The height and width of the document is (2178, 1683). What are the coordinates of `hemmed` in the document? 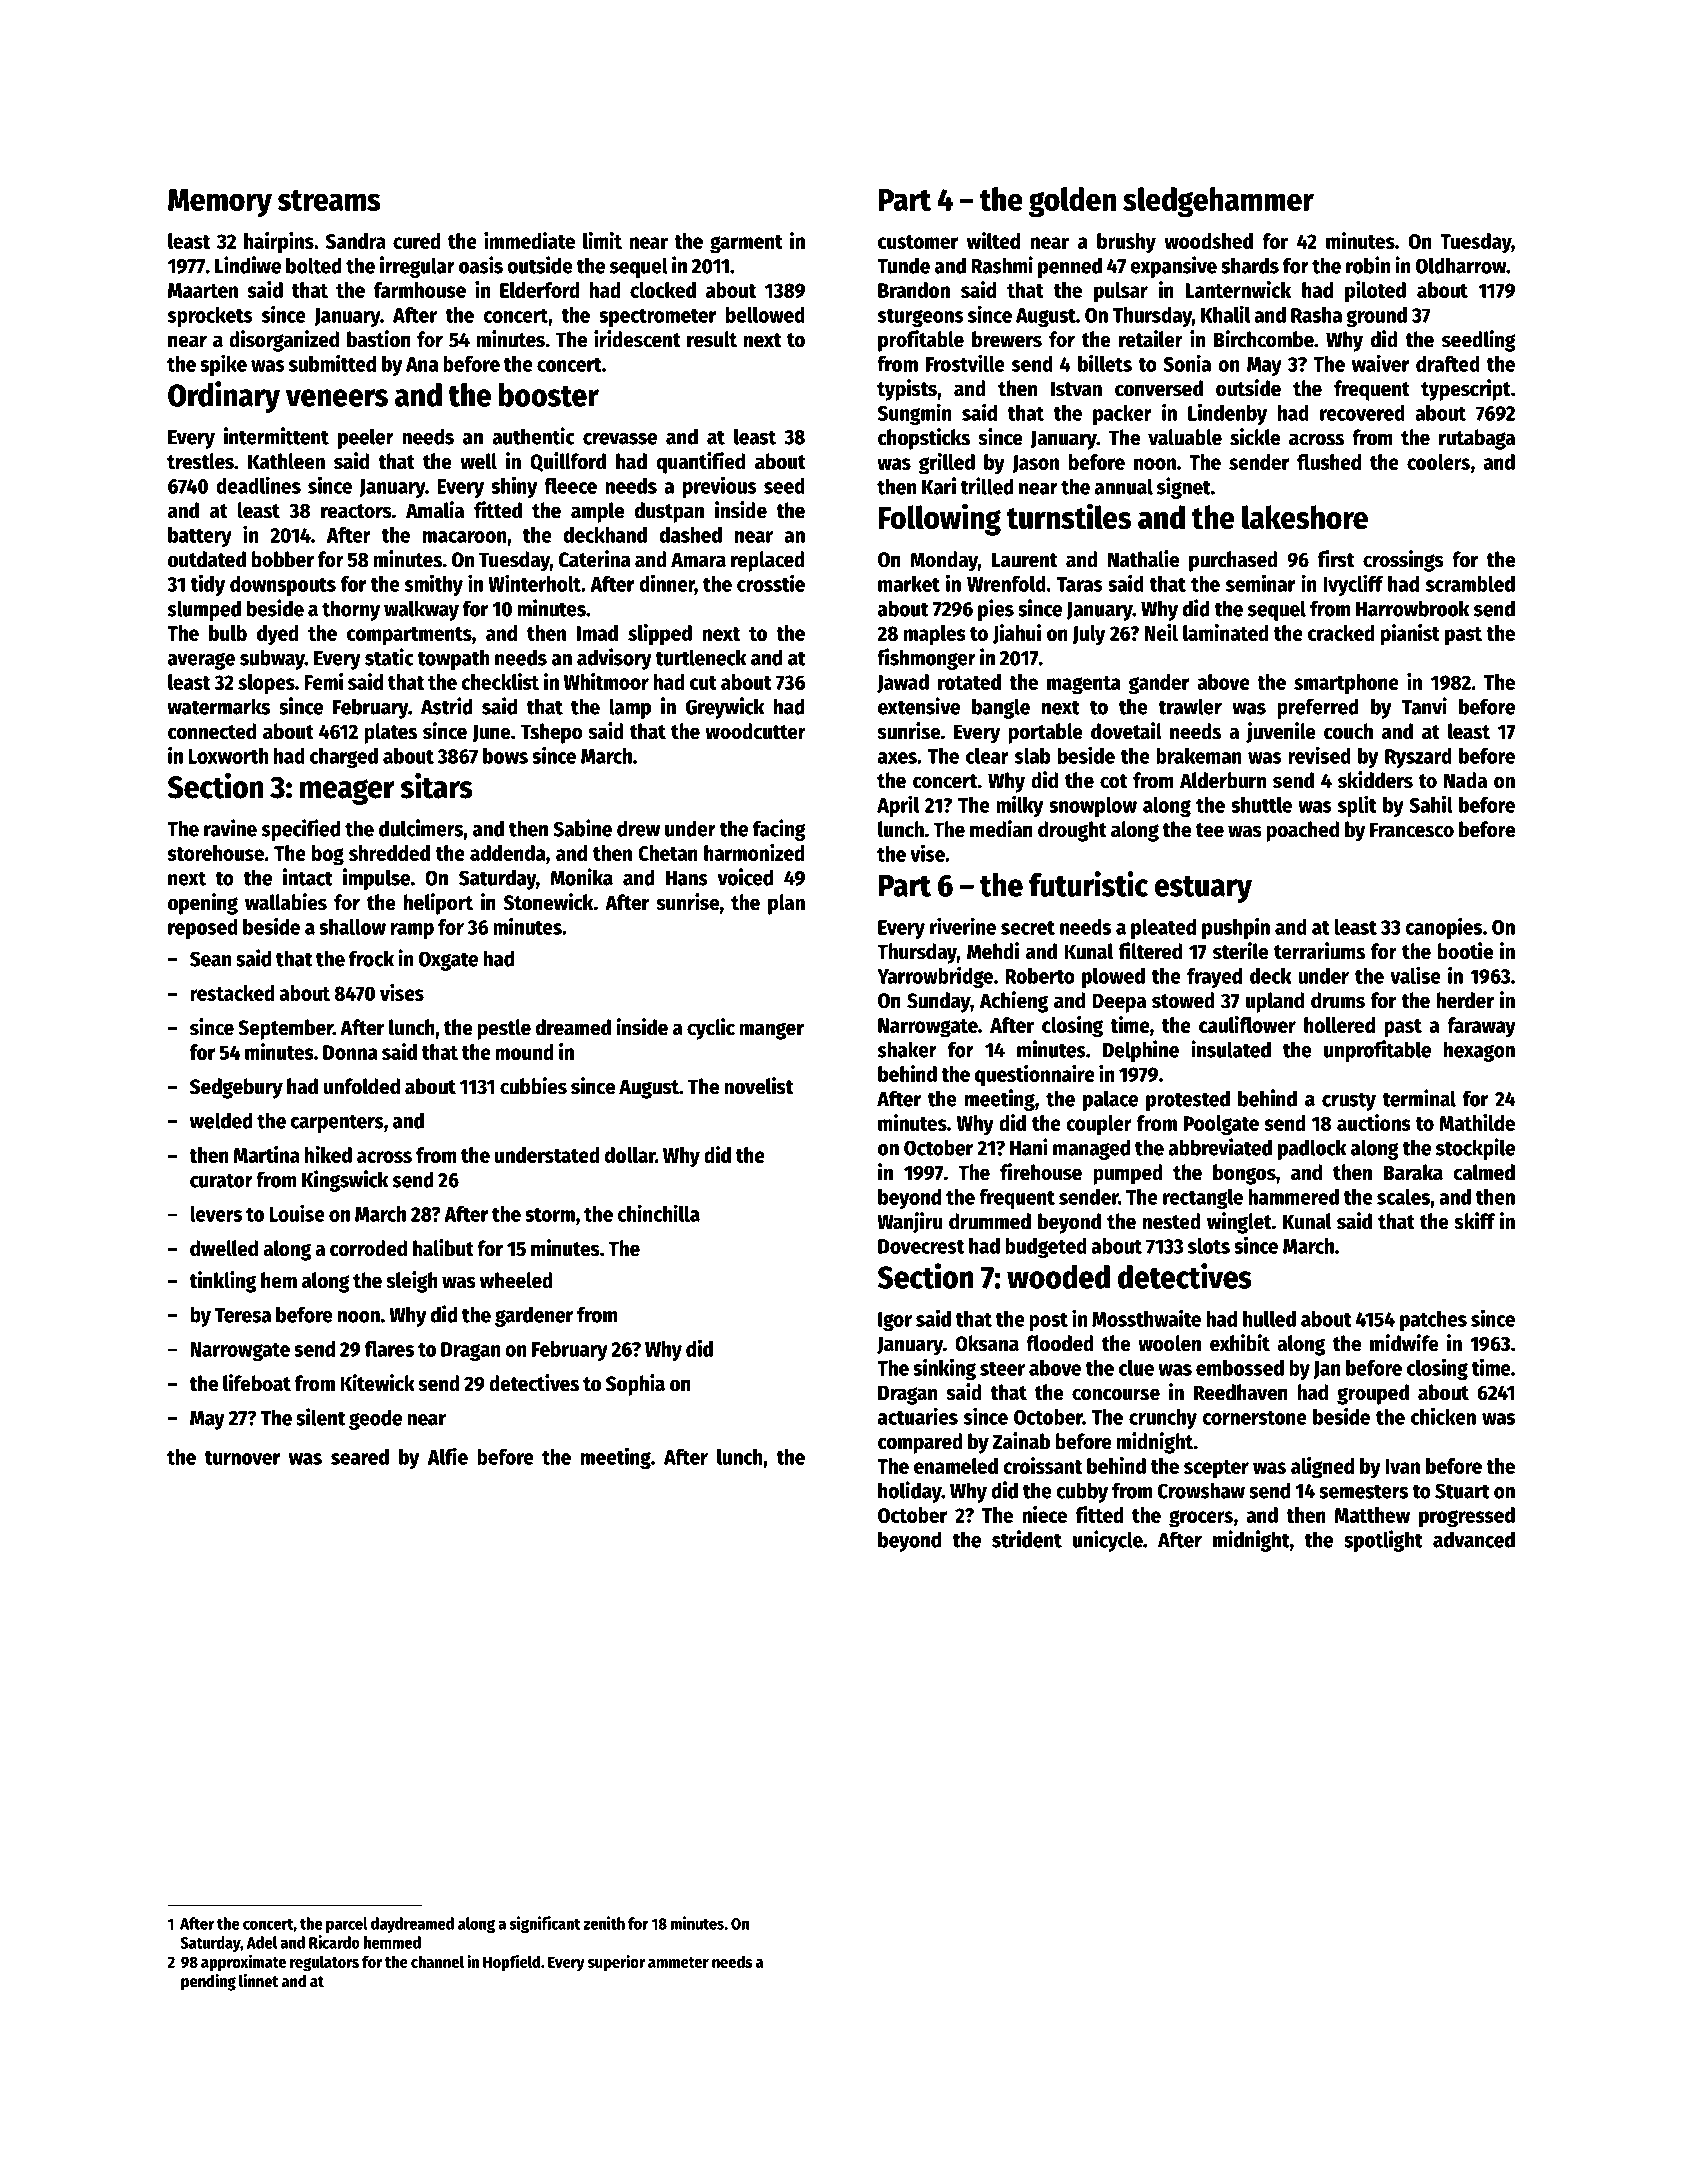 It's located at (392, 1942).
